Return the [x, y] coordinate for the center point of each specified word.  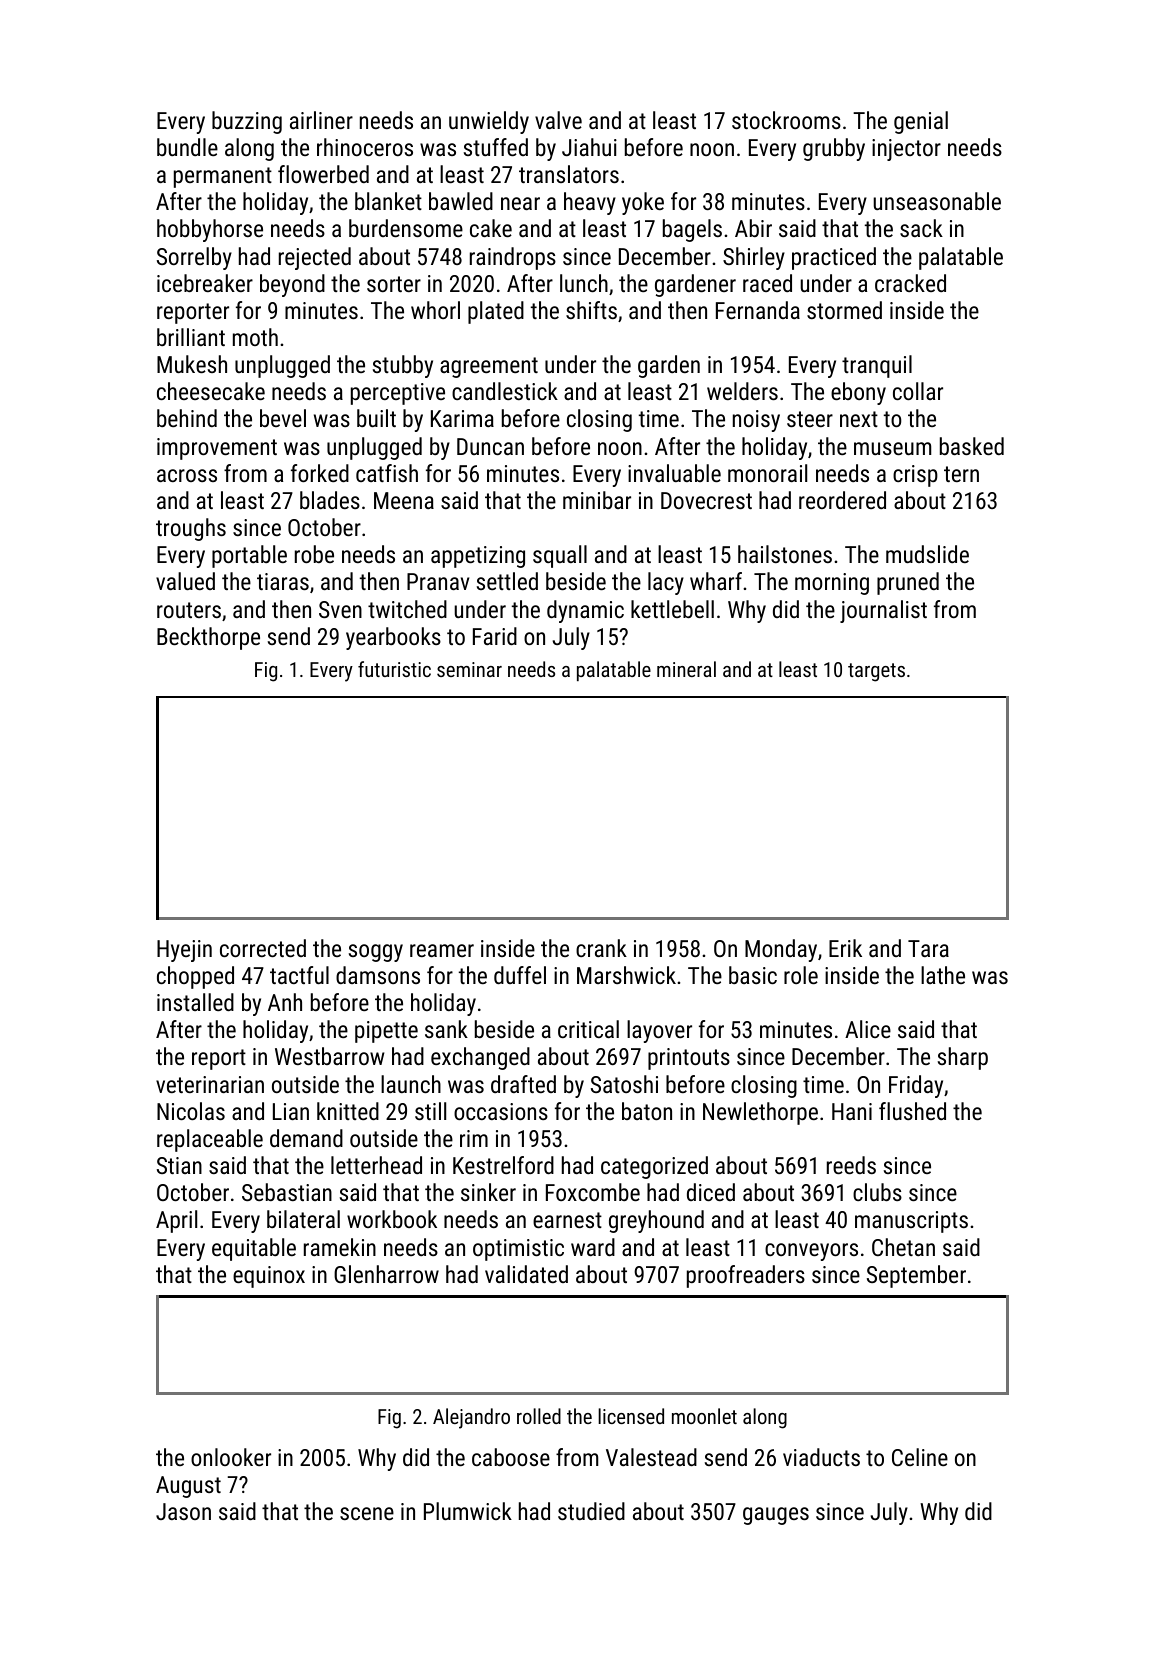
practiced [834, 258]
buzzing [247, 122]
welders [742, 391]
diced [711, 1192]
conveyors [811, 1252]
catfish [387, 473]
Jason [183, 1511]
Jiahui [589, 147]
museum [892, 448]
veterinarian [210, 1084]
